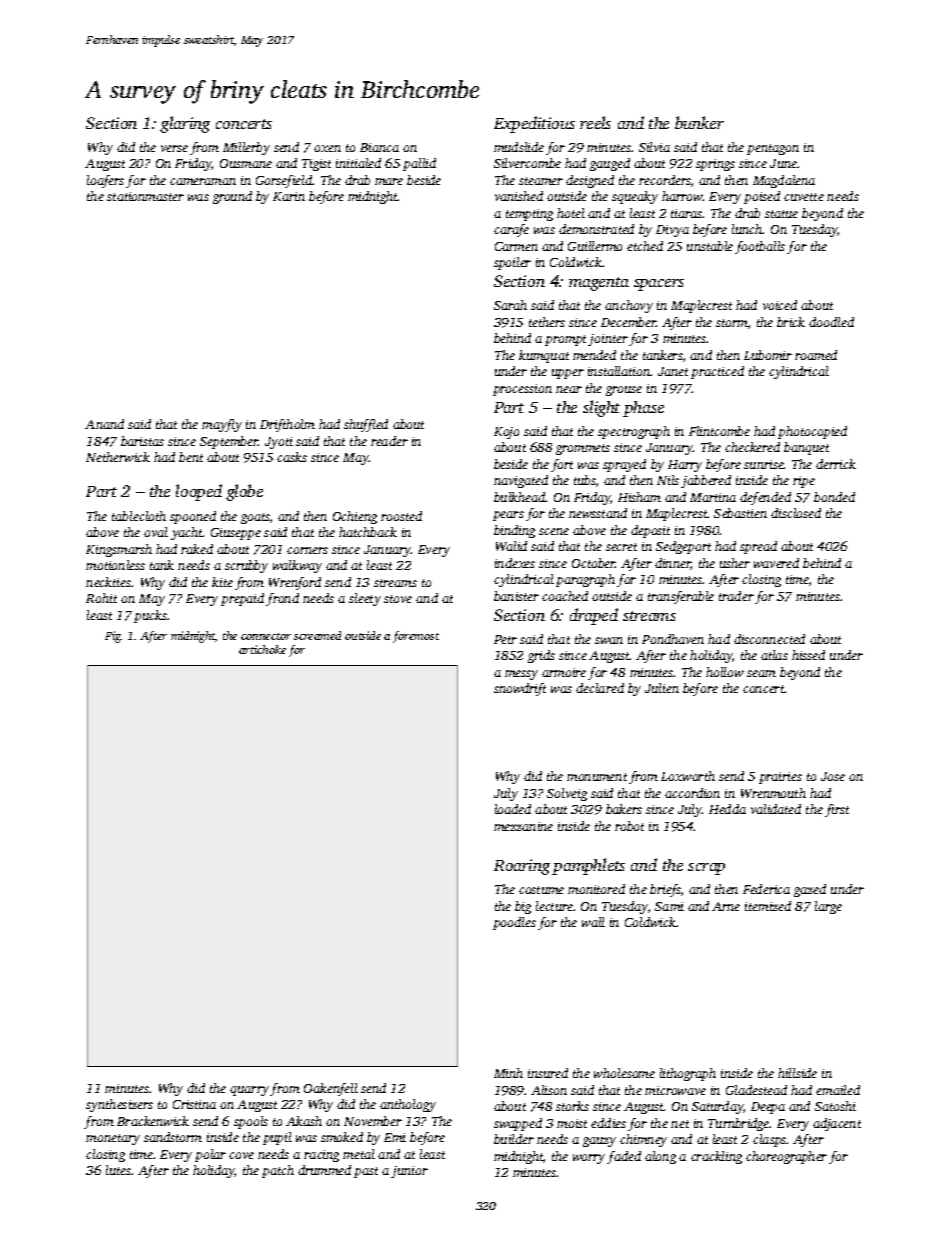 The height and width of the screenshot is (1233, 952). What do you see at coordinates (514, 923) in the screenshot?
I see `poodles` at bounding box center [514, 923].
